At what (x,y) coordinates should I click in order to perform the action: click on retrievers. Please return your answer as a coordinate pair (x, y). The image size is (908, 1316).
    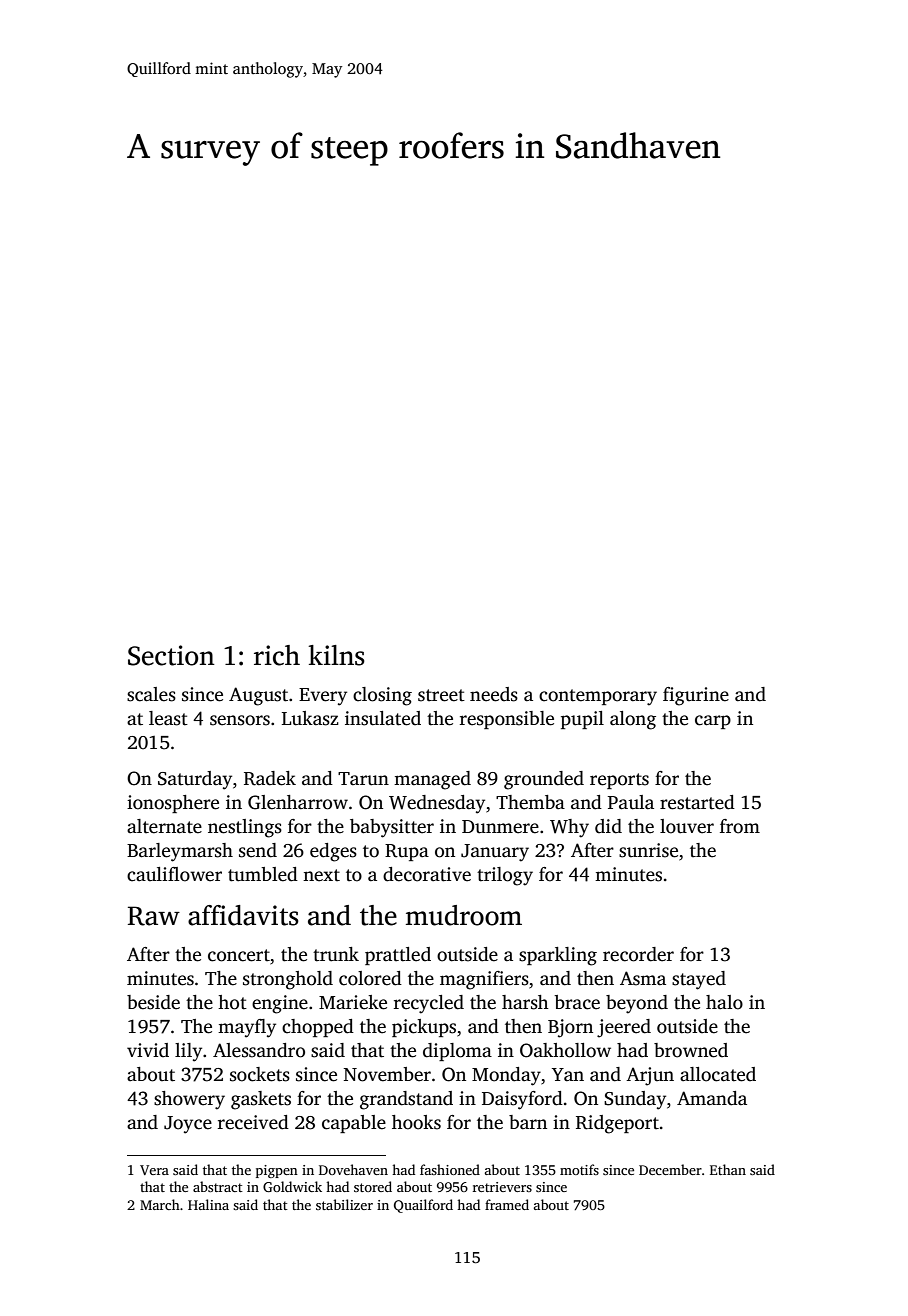
    Looking at the image, I should click on (502, 1187).
